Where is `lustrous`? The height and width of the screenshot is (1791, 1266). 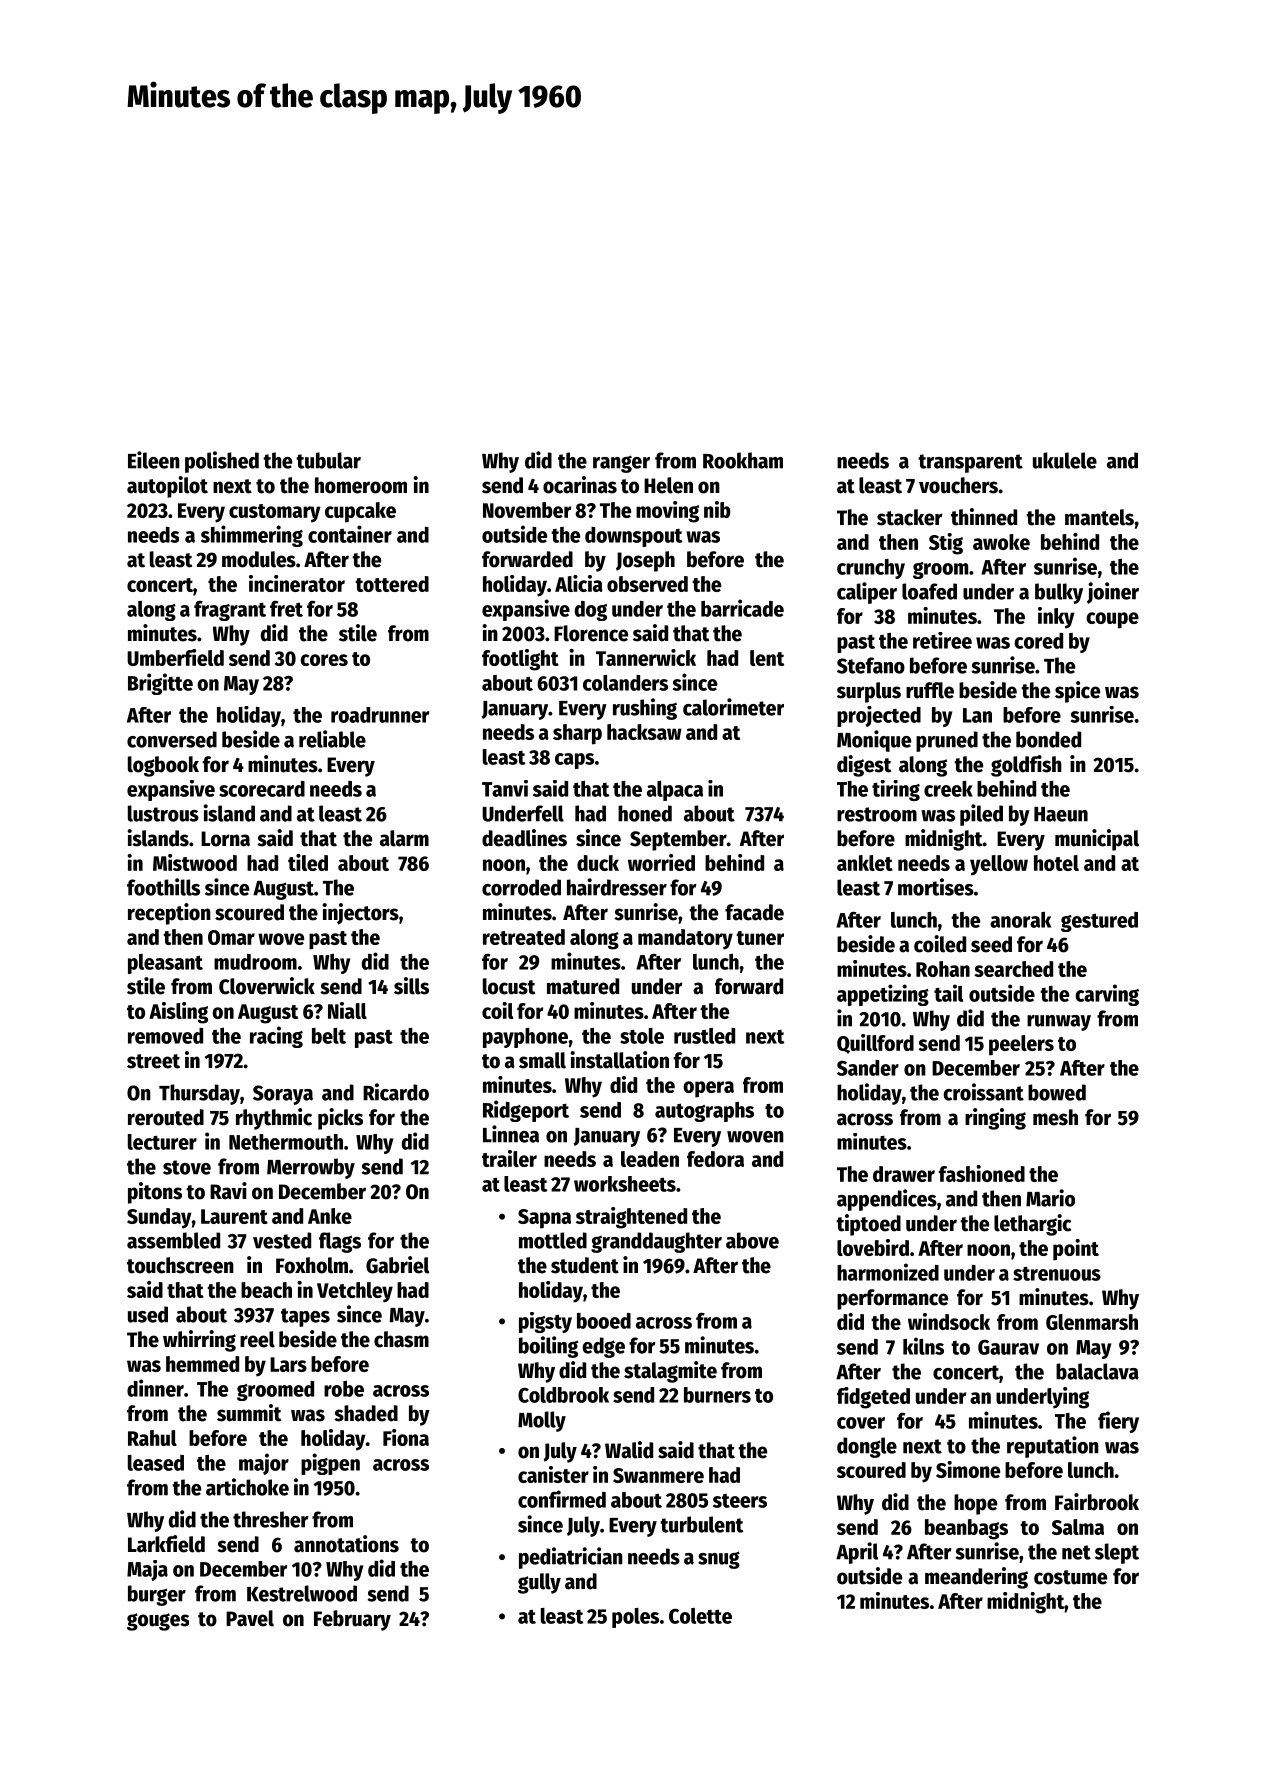 lustrous is located at coordinates (163, 813).
